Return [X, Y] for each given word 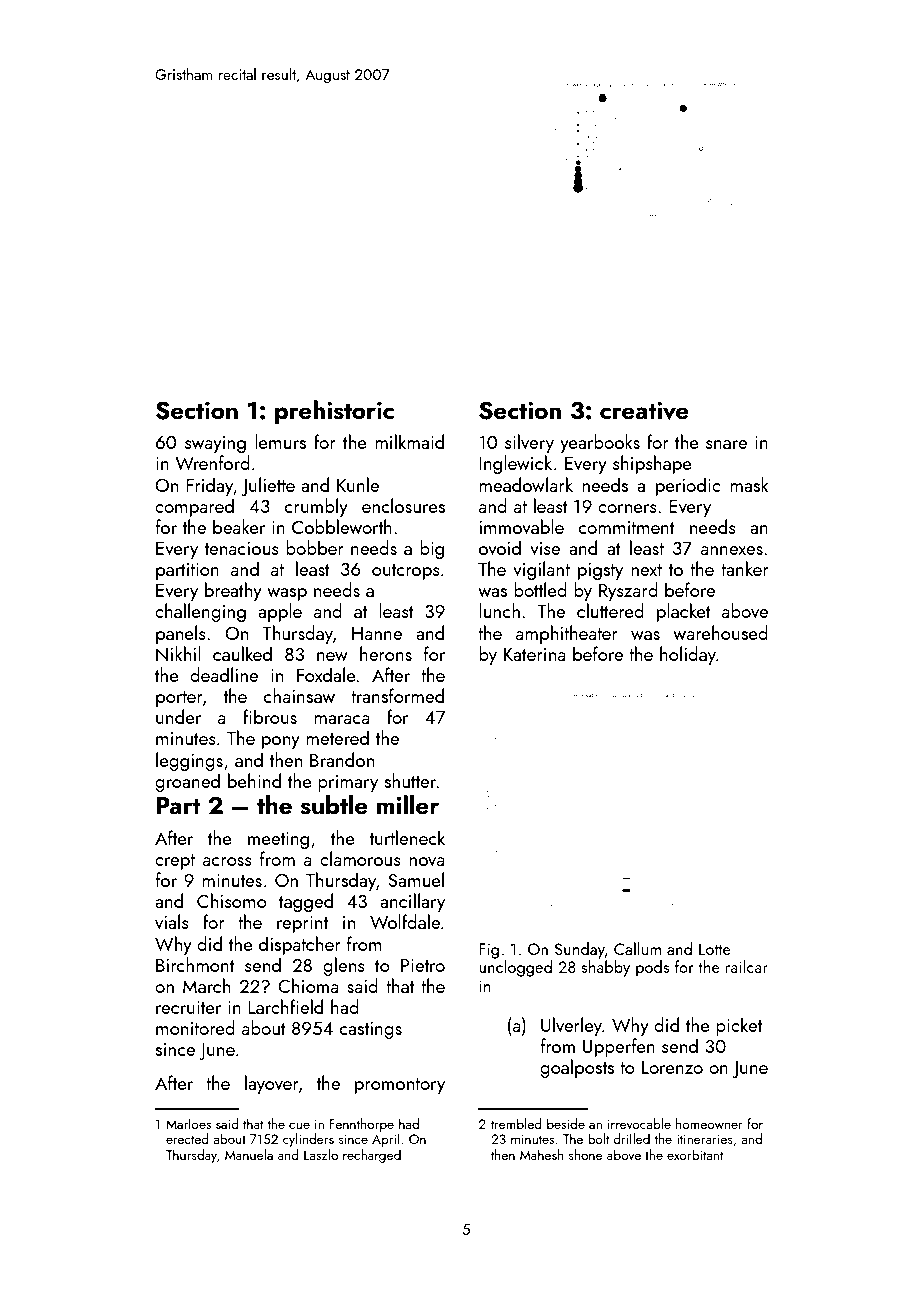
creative [644, 410]
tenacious [242, 548]
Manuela [249, 1154]
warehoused [720, 632]
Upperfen [619, 1047]
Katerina [535, 654]
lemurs [280, 441]
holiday [688, 655]
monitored [195, 1027]
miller [408, 805]
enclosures [403, 505]
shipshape [652, 464]
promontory [400, 1086]
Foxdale [326, 674]
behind [254, 780]
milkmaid [409, 441]
